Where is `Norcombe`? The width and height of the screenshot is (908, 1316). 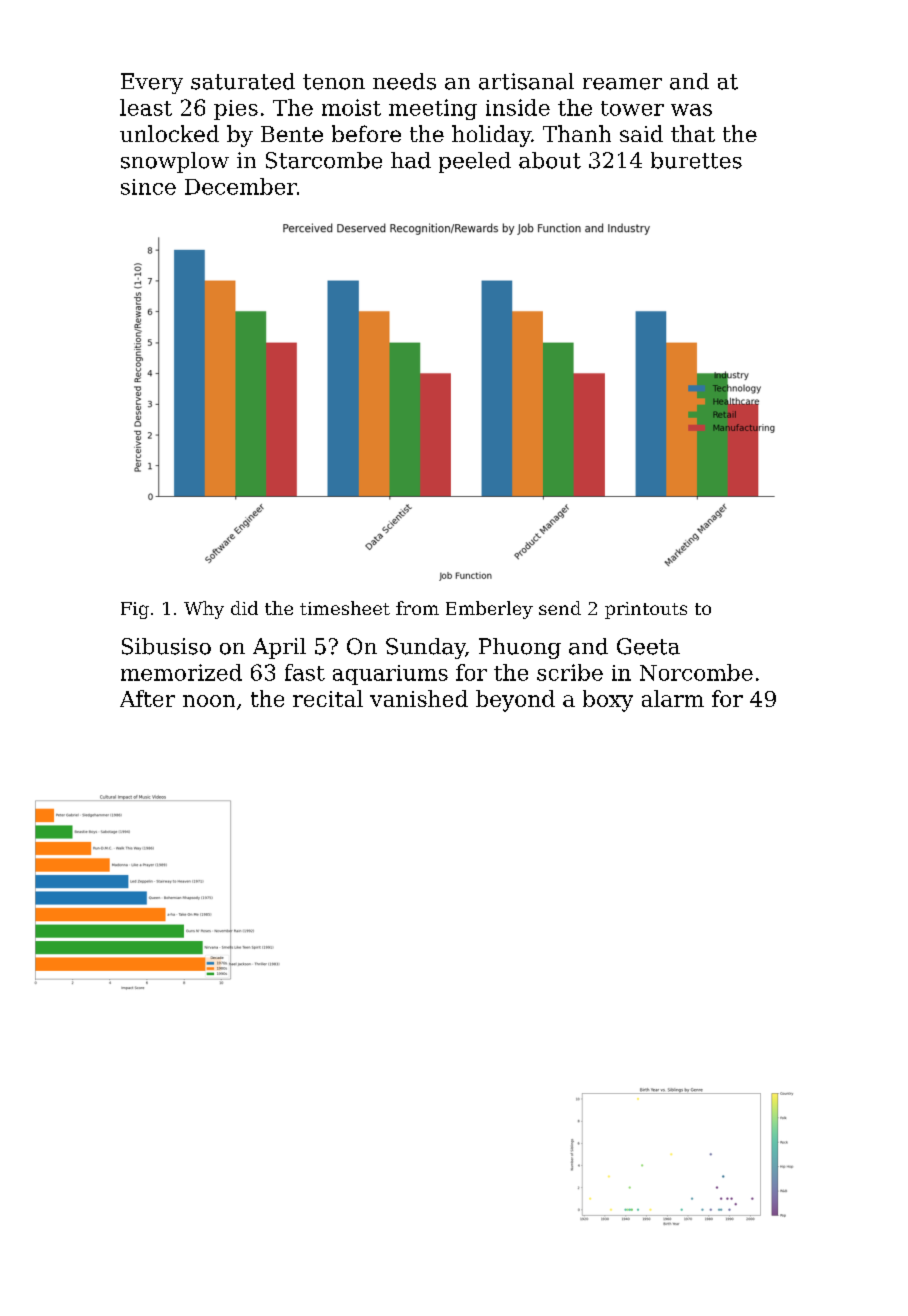
Norcombe is located at coordinates (696, 672).
